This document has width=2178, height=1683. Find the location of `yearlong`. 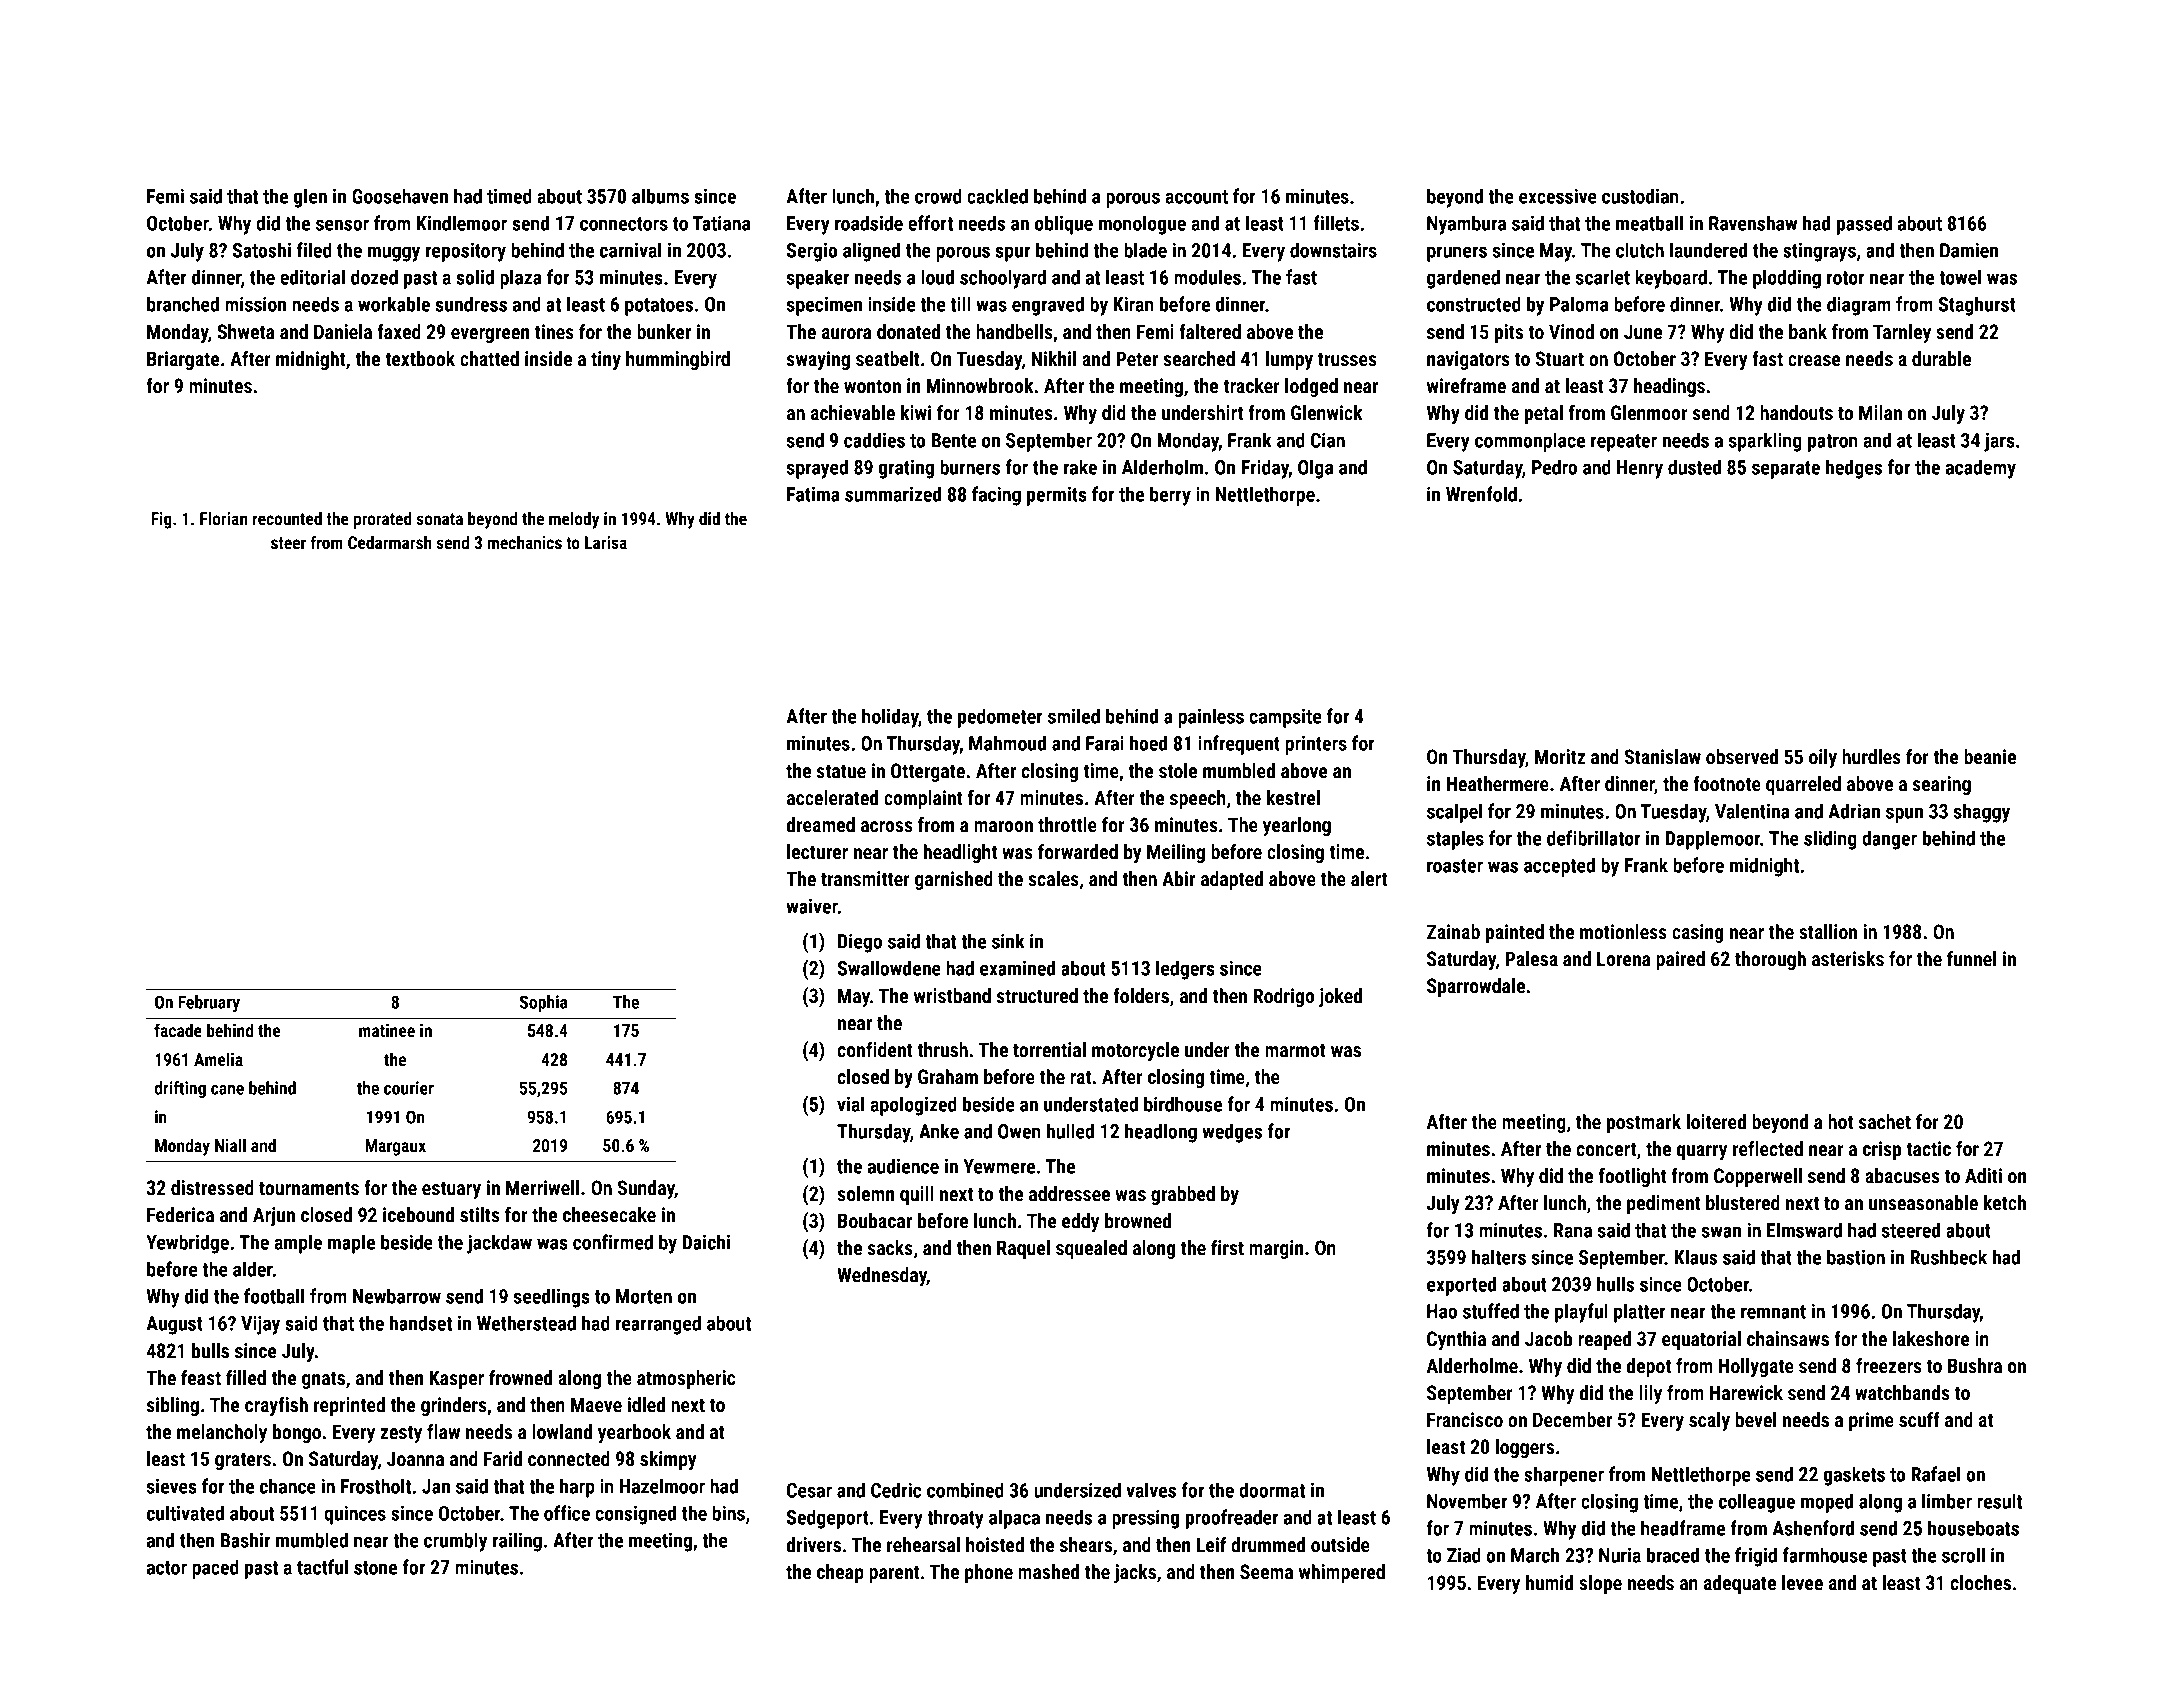

yearlong is located at coordinates (1297, 826).
